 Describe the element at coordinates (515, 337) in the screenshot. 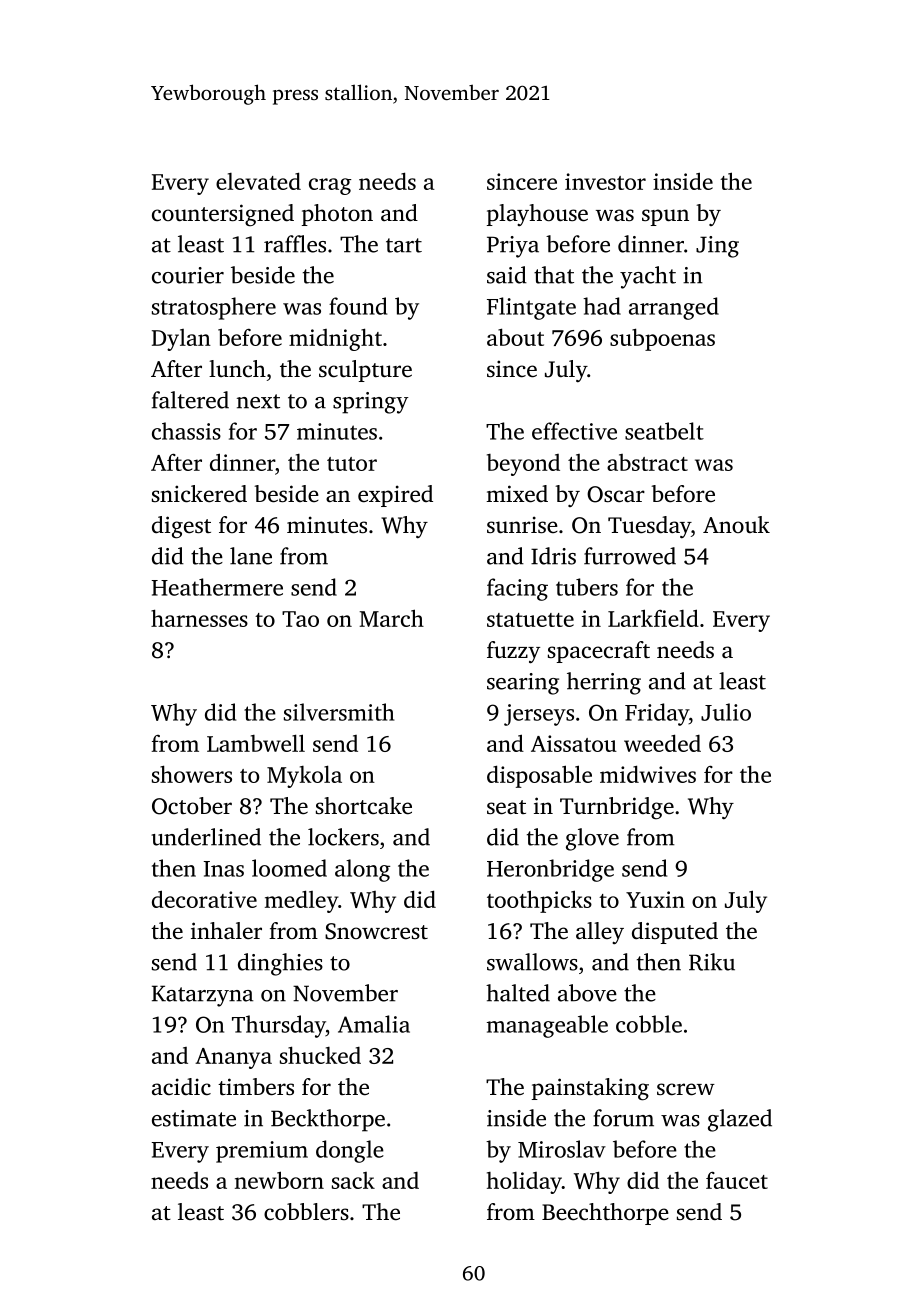

I see `about` at that location.
